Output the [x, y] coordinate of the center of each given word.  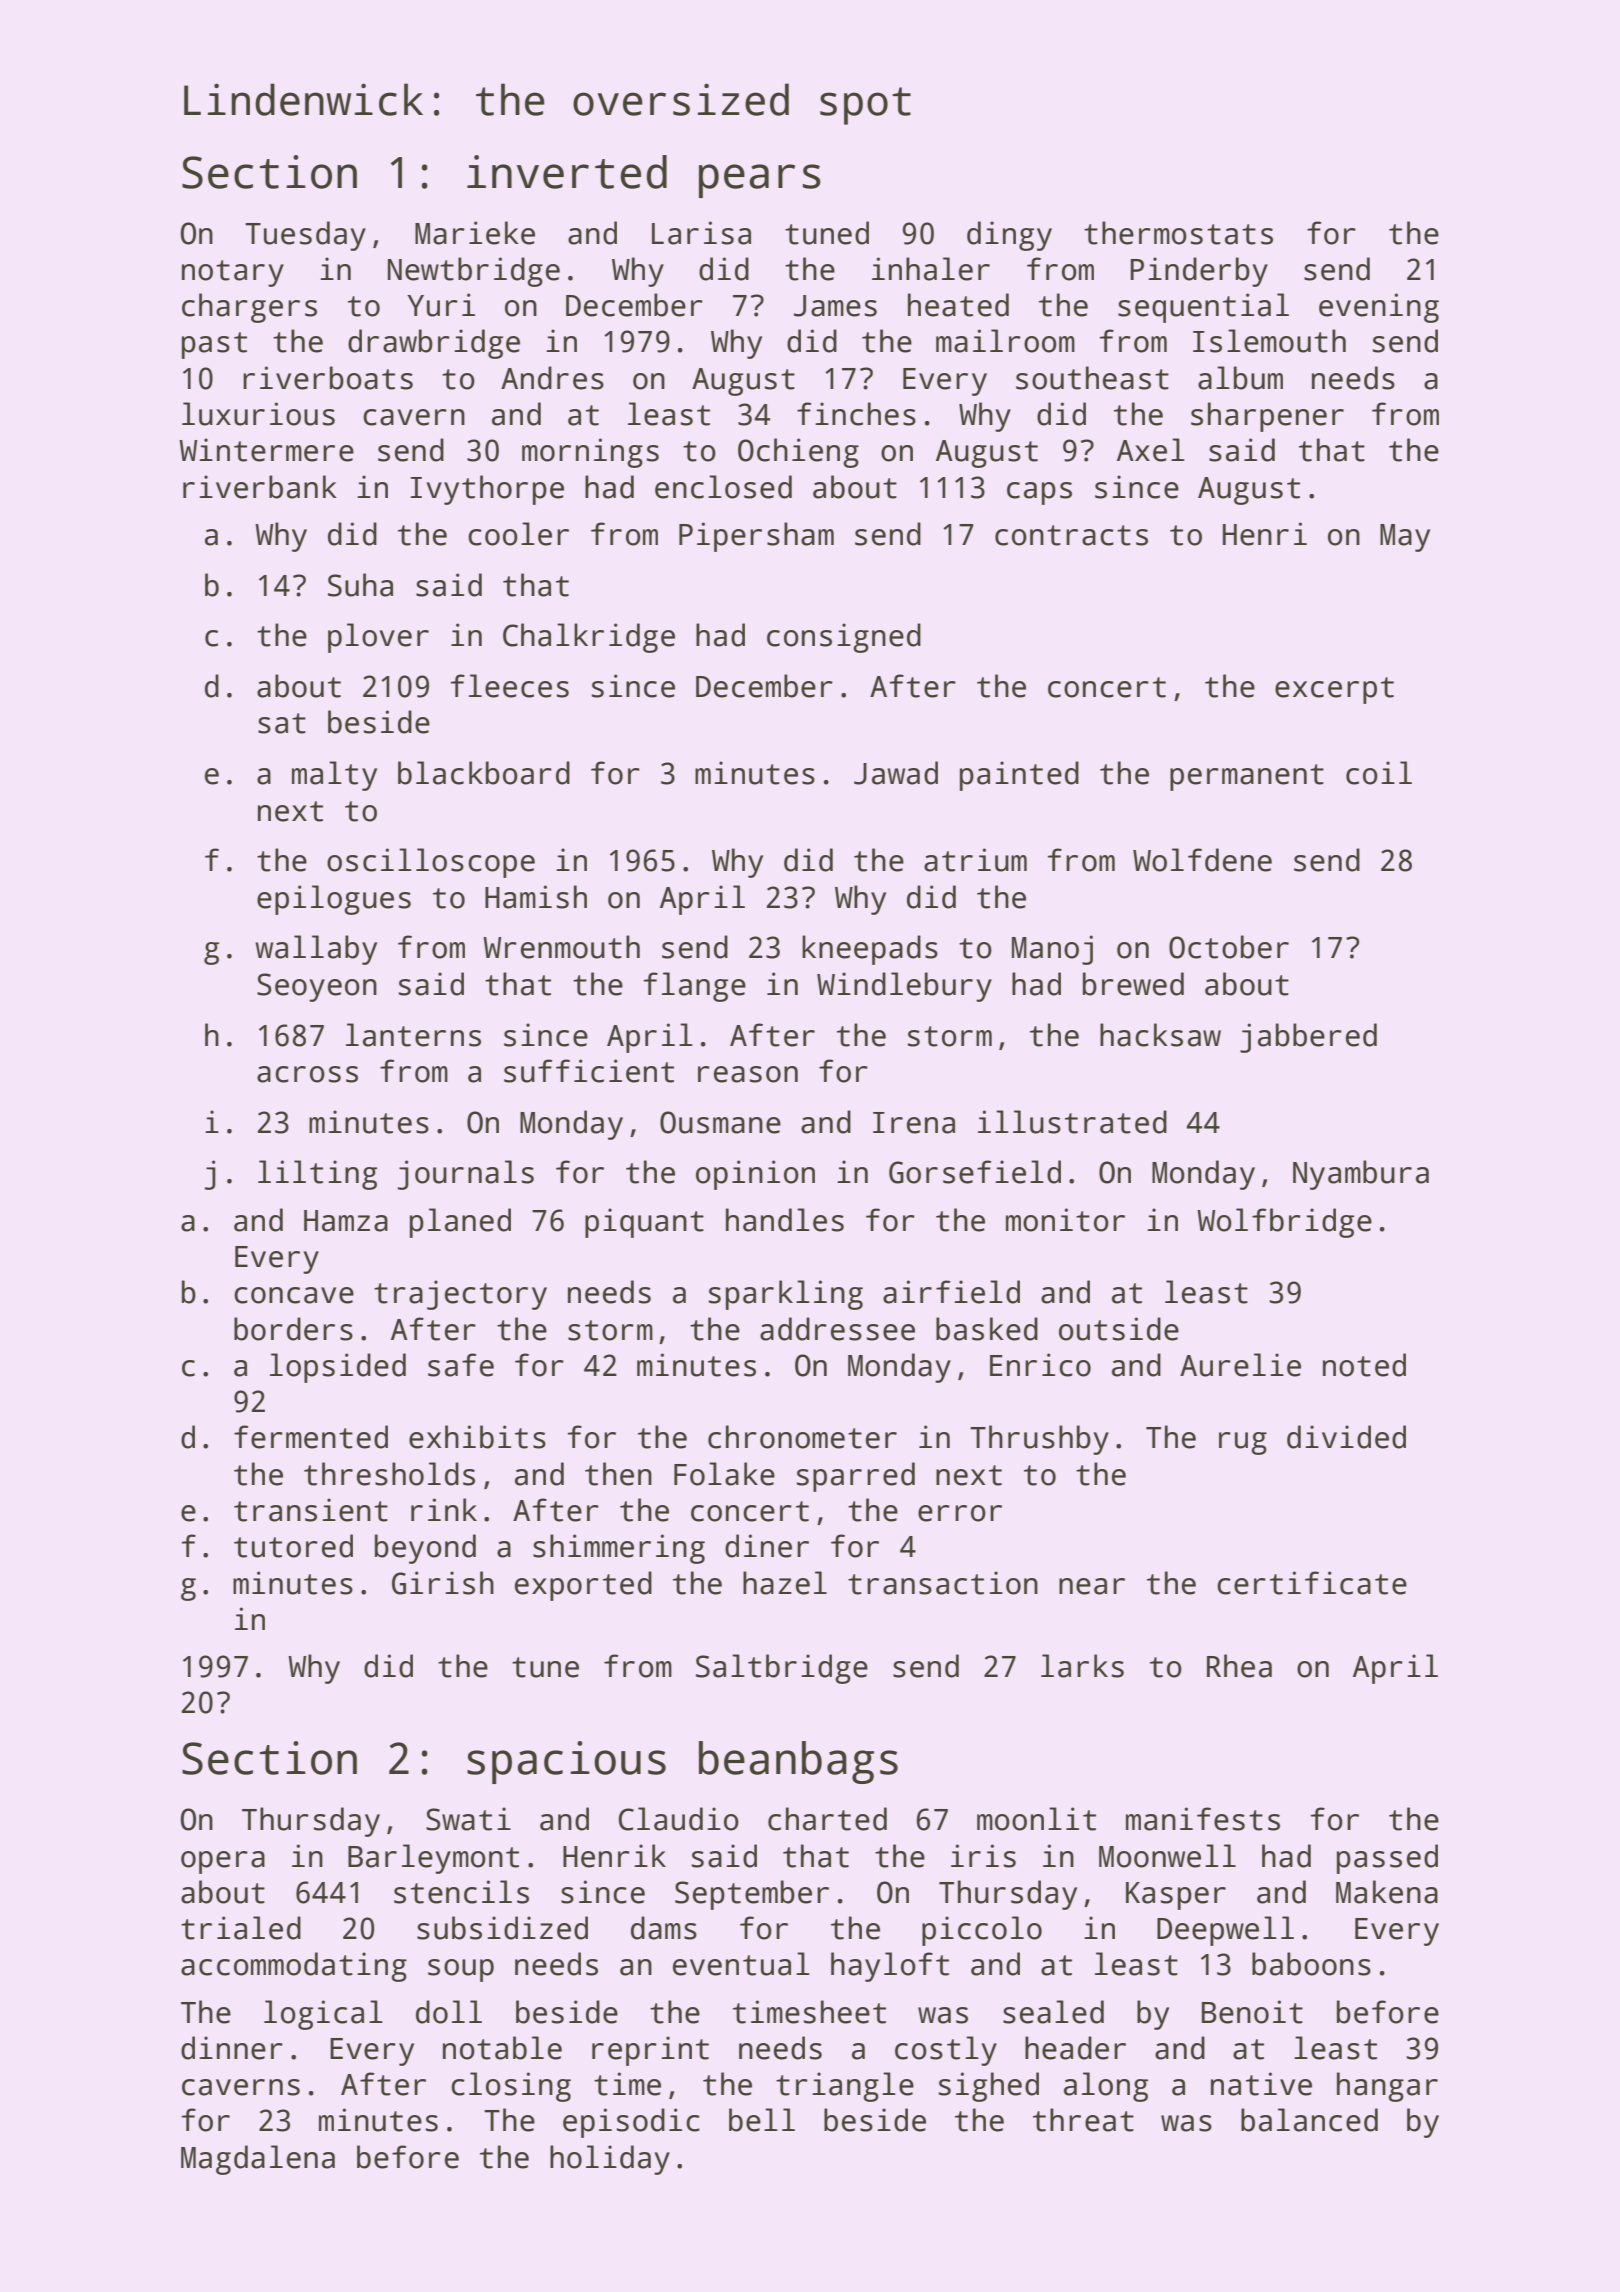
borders [293, 1329]
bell [762, 2120]
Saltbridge [782, 1669]
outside [1119, 1329]
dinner [232, 2048]
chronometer [802, 1437]
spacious [566, 1762]
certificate [1312, 1583]
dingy [1009, 236]
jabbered [1308, 1038]
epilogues [334, 900]
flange [695, 987]
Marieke [475, 233]
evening [1379, 308]
